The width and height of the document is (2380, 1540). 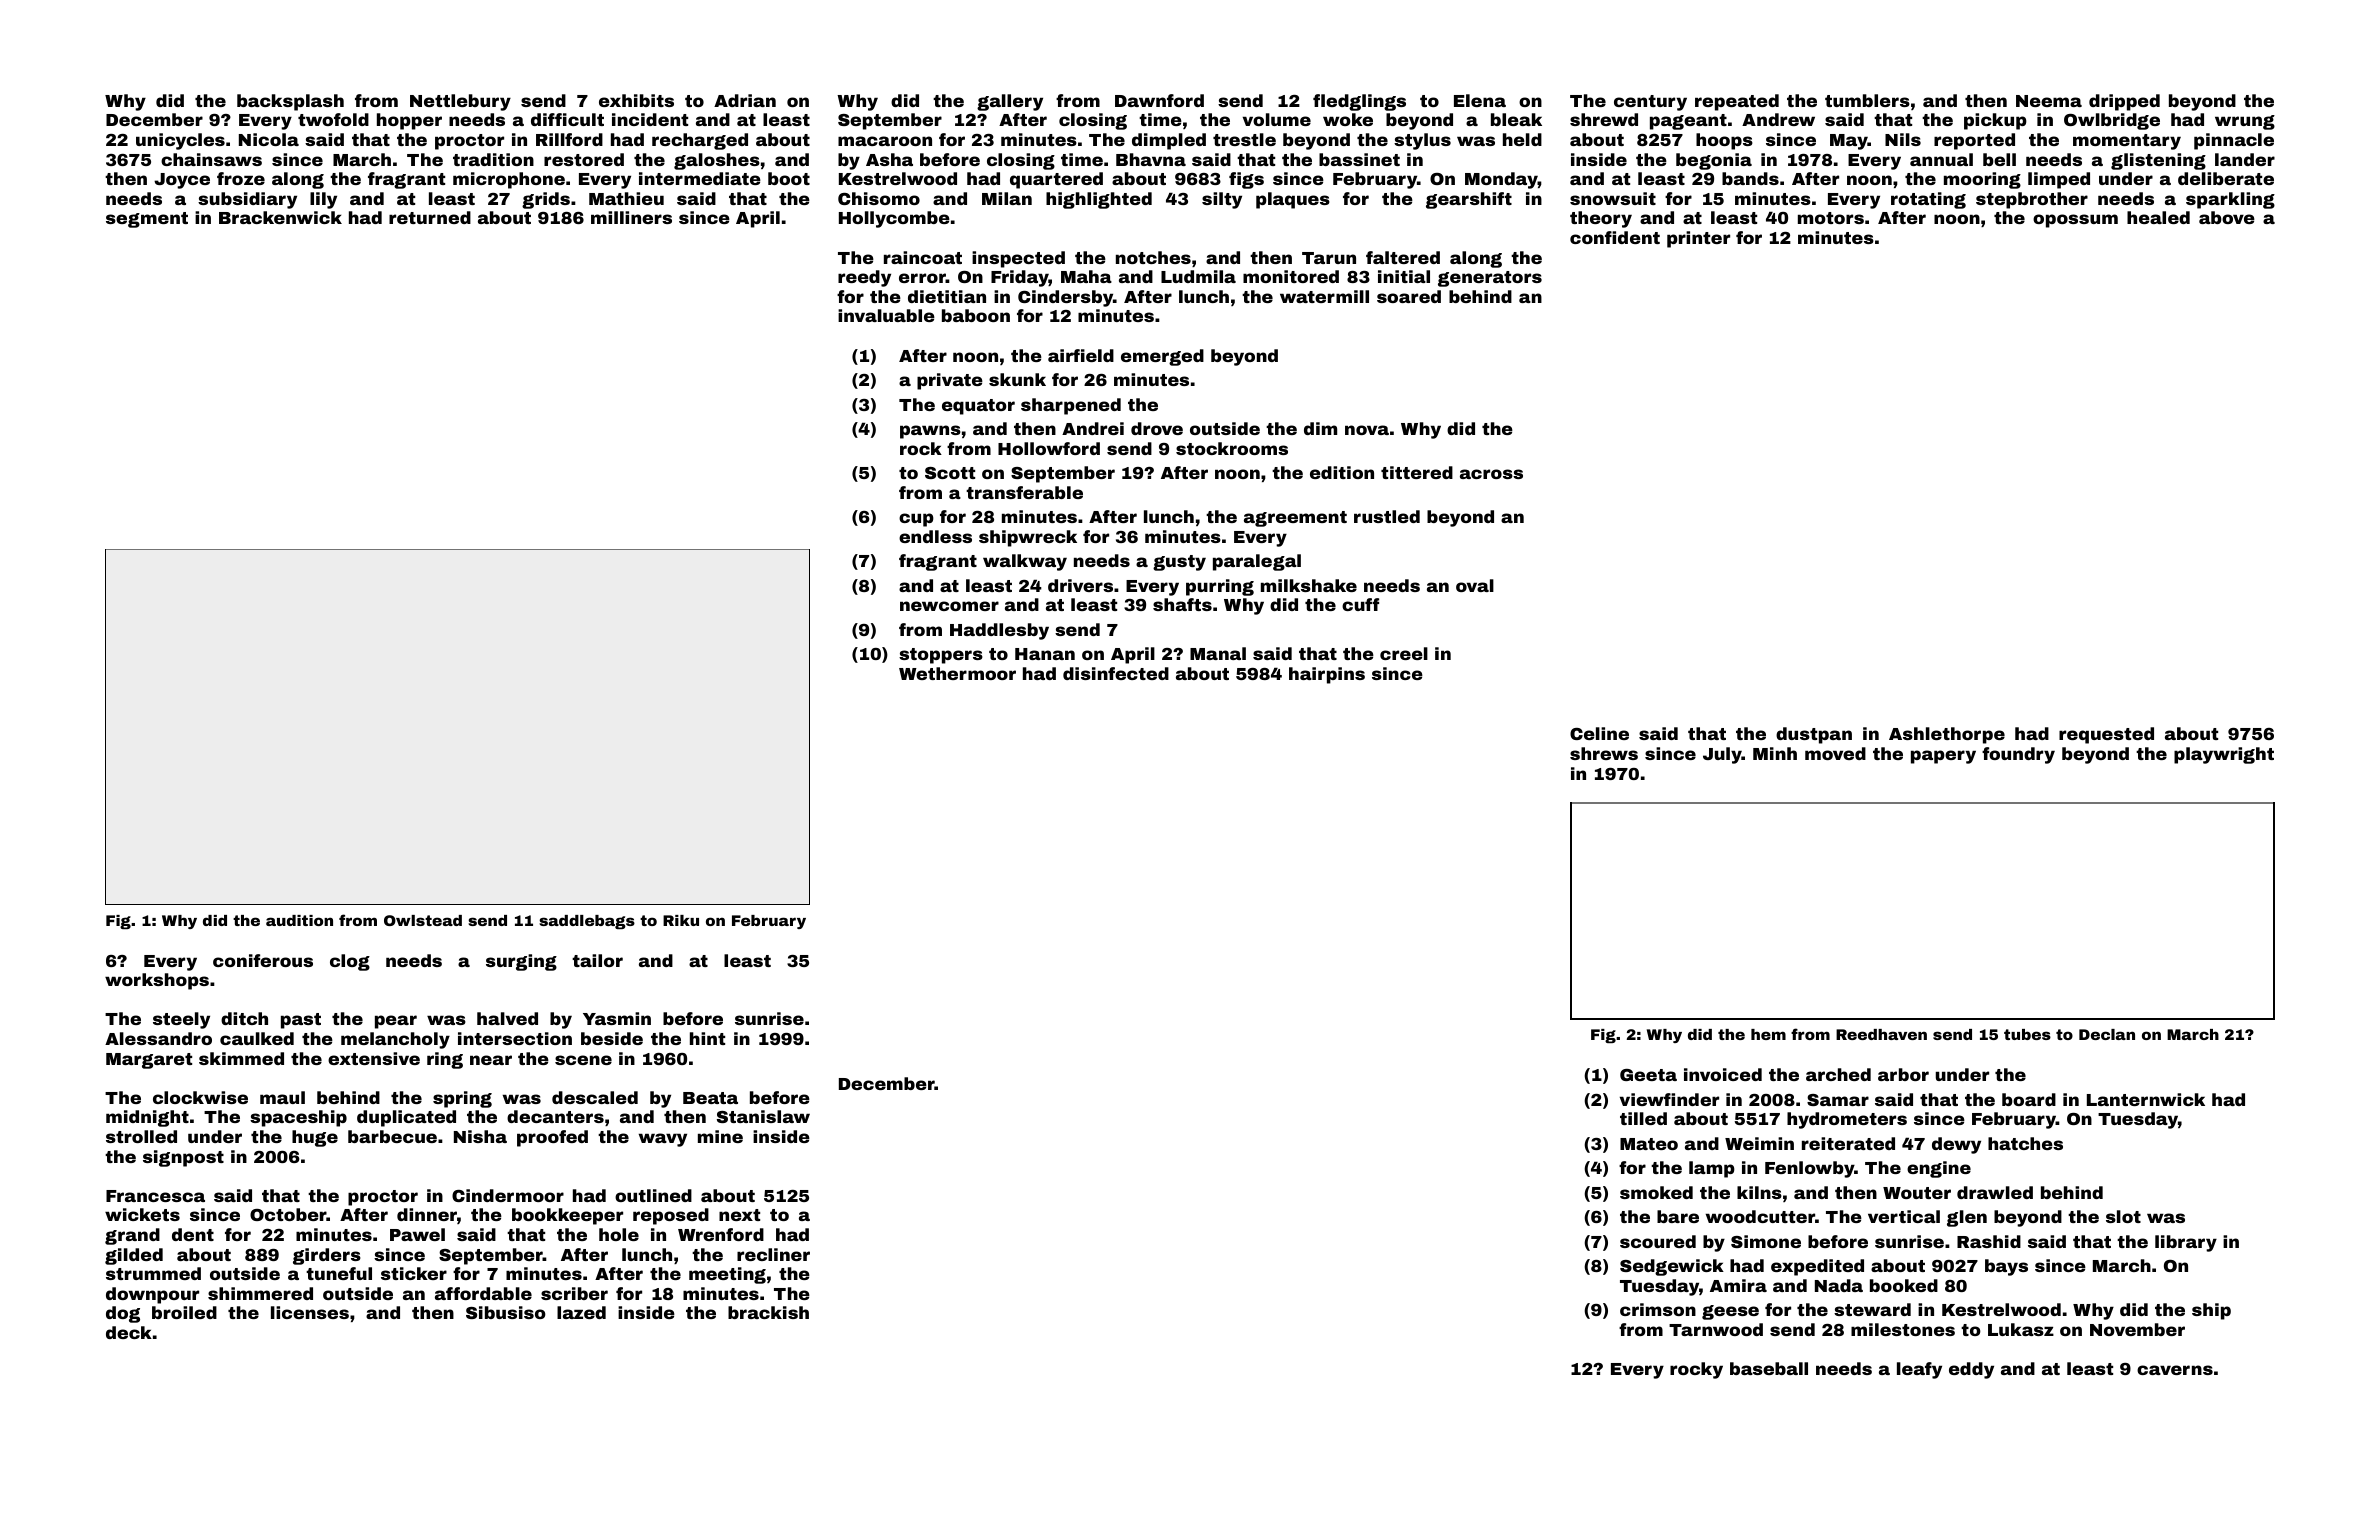 I want to click on brackish, so click(x=768, y=1312).
